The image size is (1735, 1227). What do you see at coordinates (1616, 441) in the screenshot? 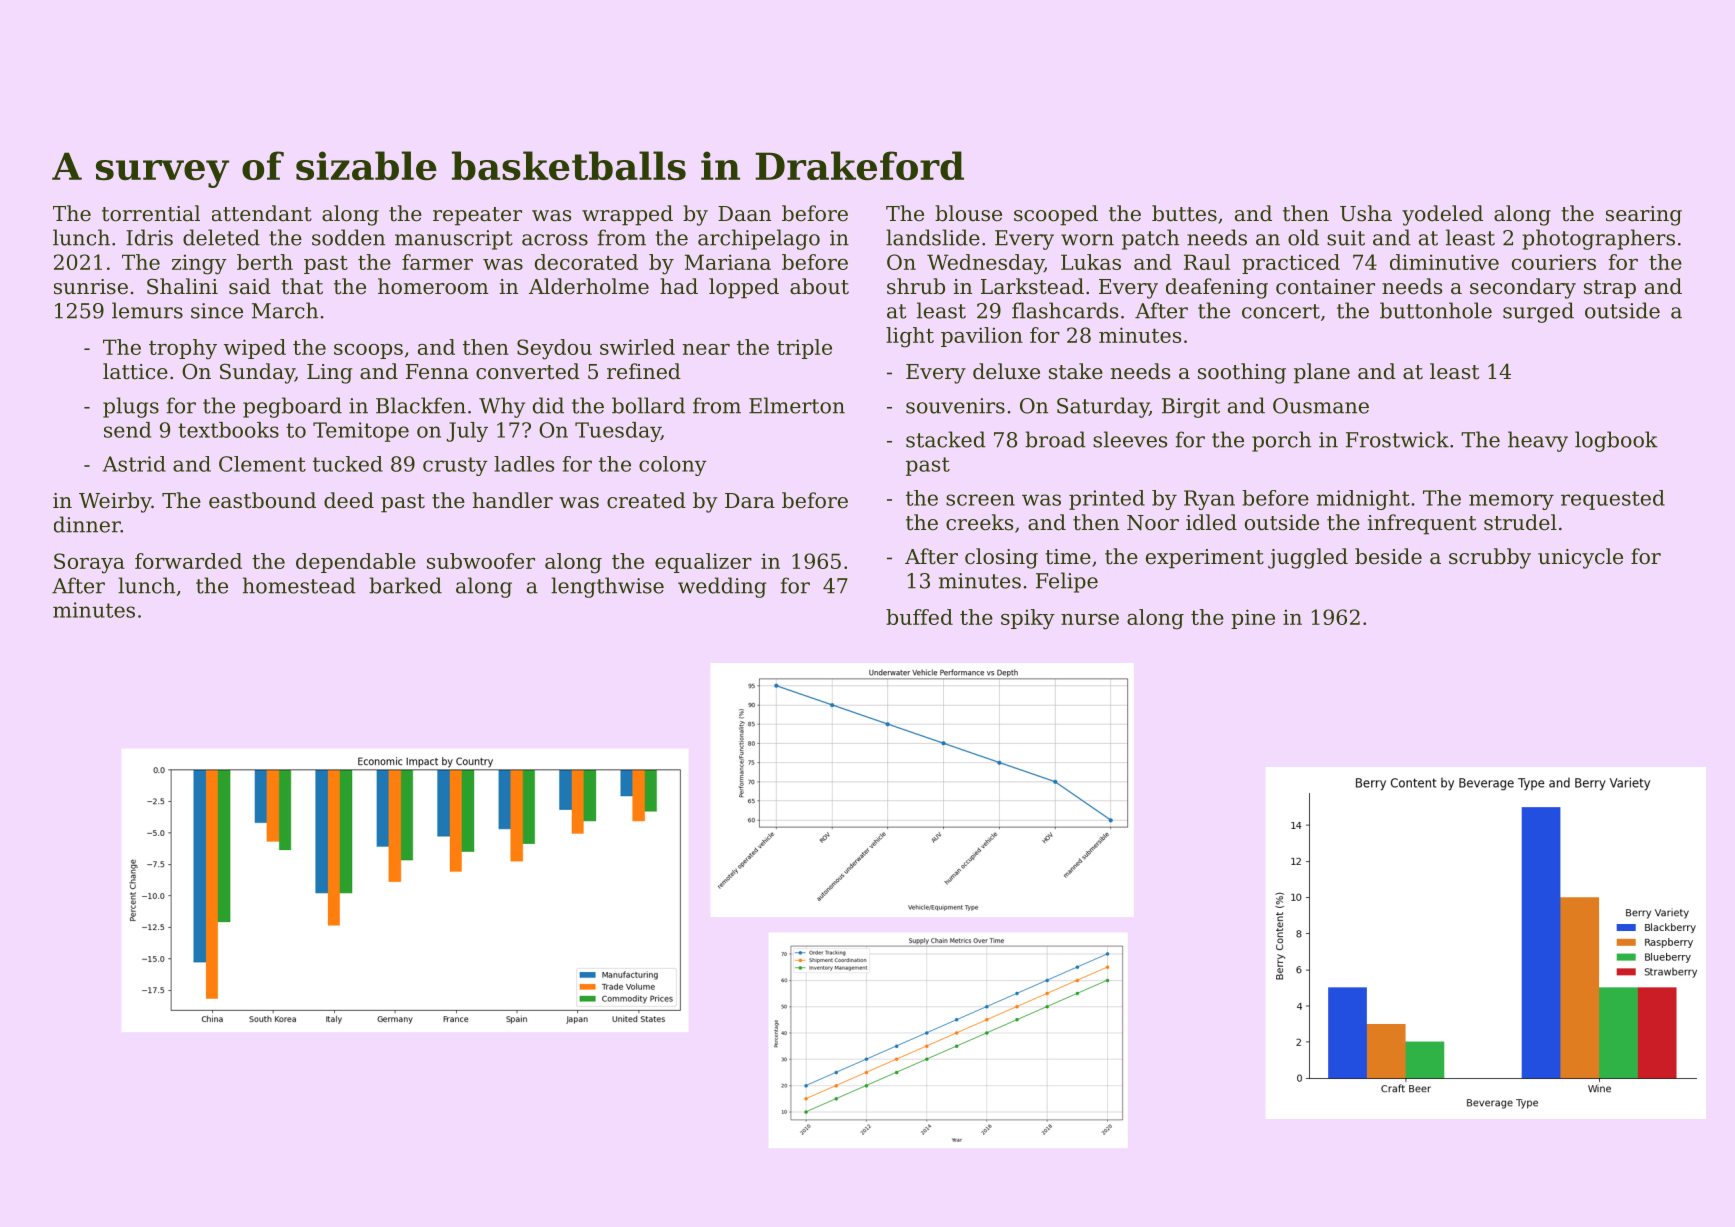
I see `logbook` at bounding box center [1616, 441].
